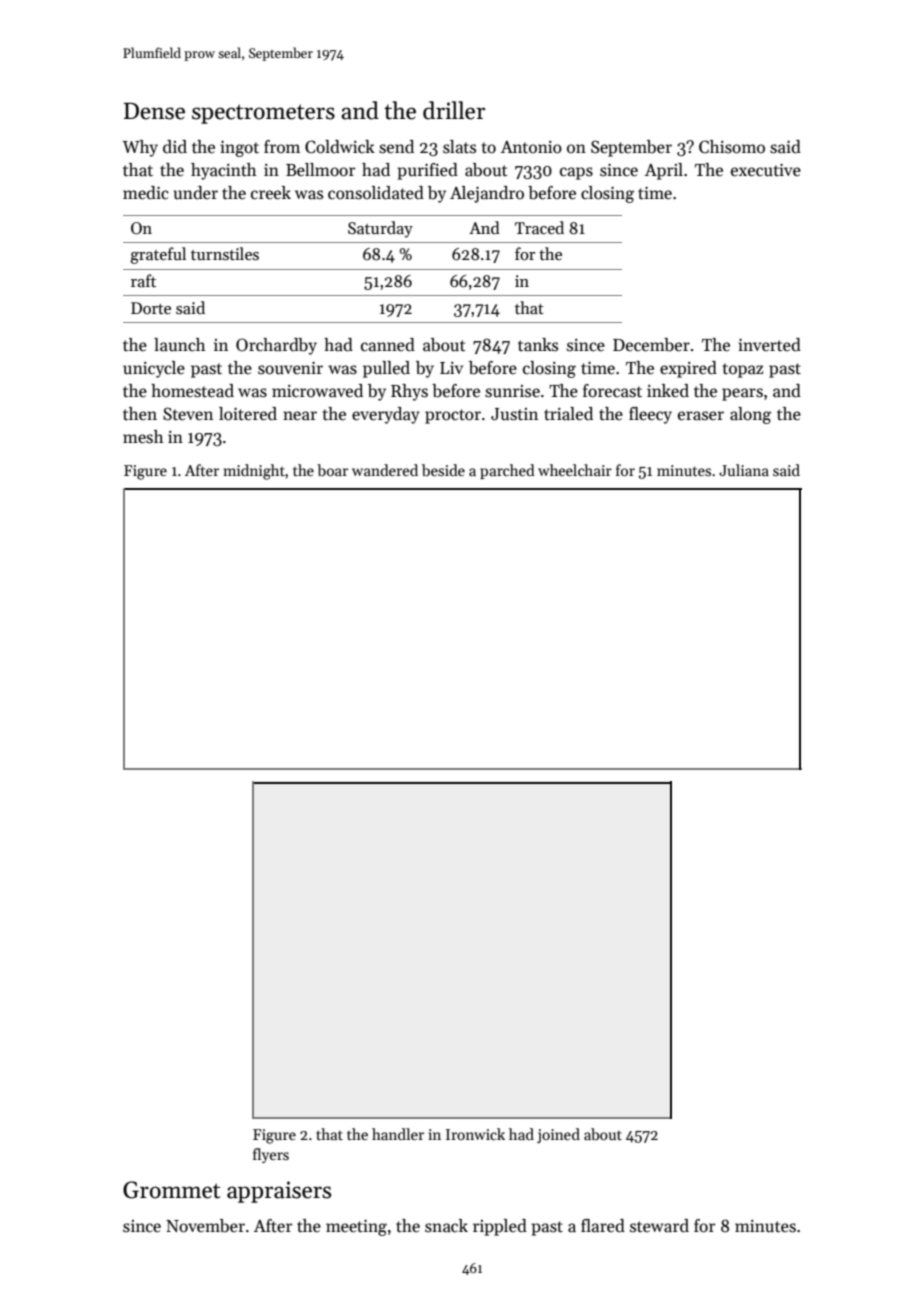  Describe the element at coordinates (507, 471) in the screenshot. I see `parched` at that location.
